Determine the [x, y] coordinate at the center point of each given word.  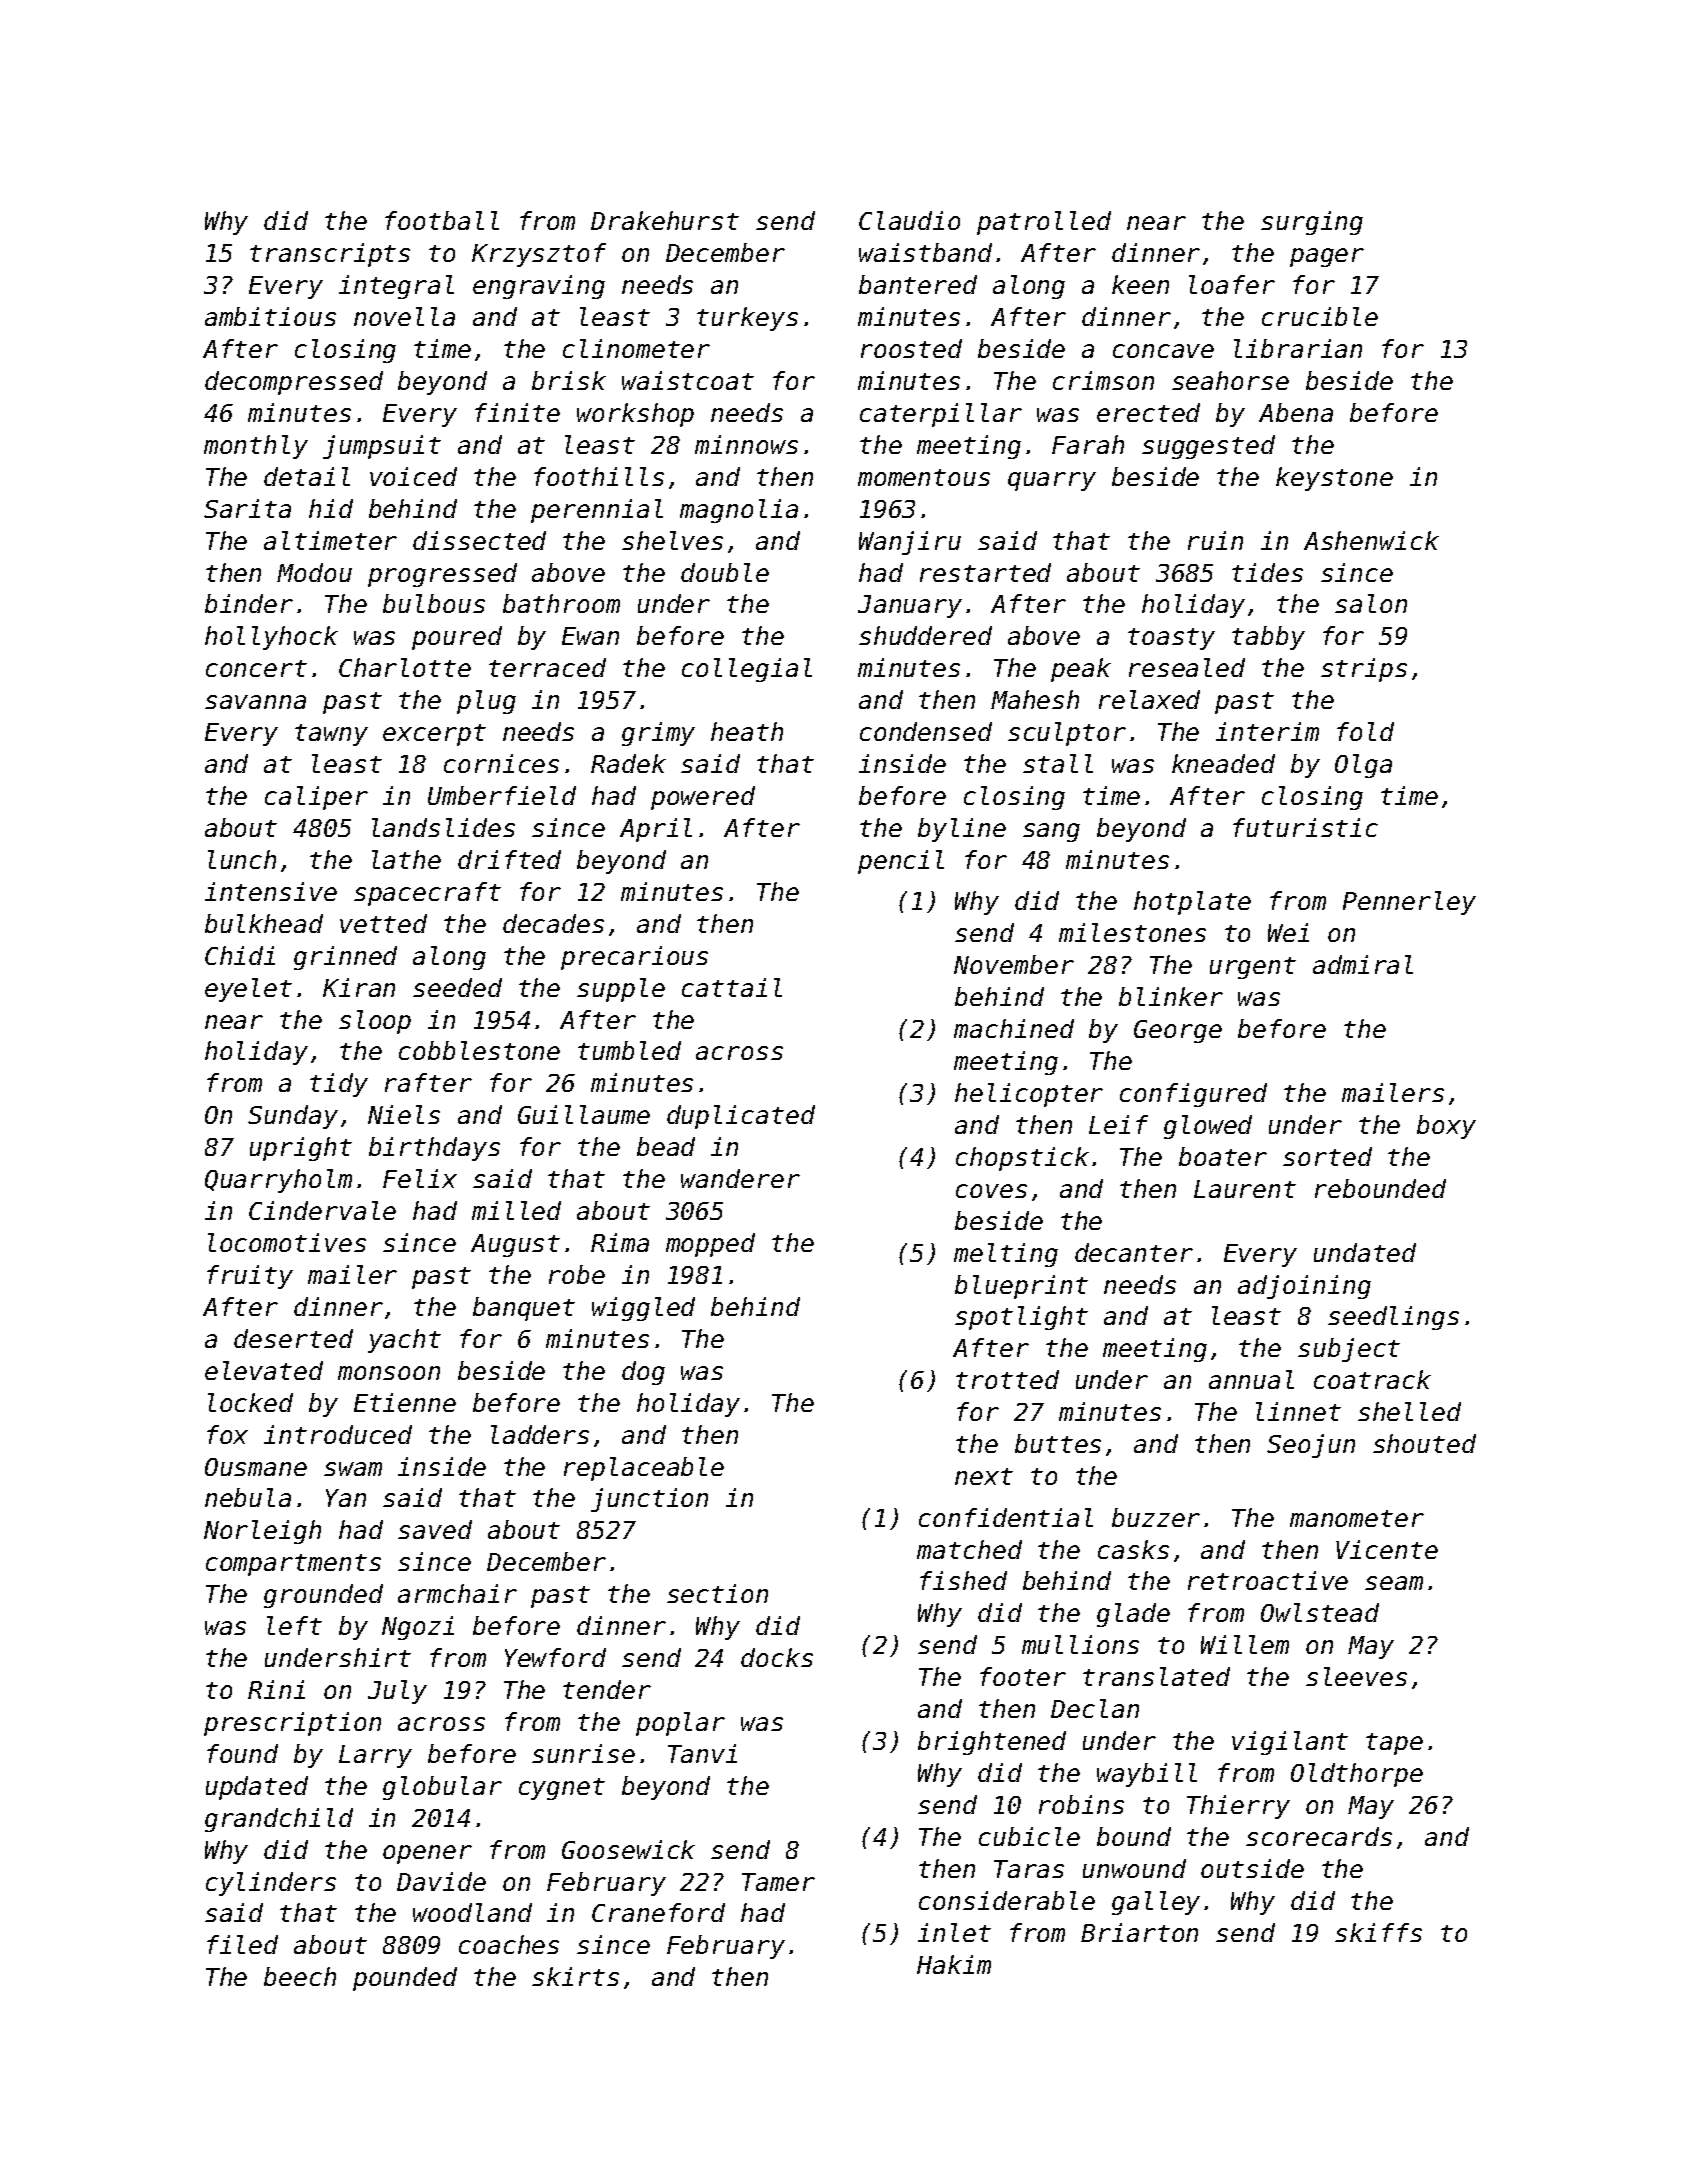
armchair [457, 1593]
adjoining [1304, 1287]
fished [963, 1580]
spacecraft [427, 894]
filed [242, 1944]
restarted [985, 572]
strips [1364, 670]
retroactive [1268, 1580]
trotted [1007, 1379]
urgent [1253, 968]
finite [517, 412]
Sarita [247, 508]
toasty [1171, 639]
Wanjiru [910, 543]
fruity [250, 1277]
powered [703, 798]
